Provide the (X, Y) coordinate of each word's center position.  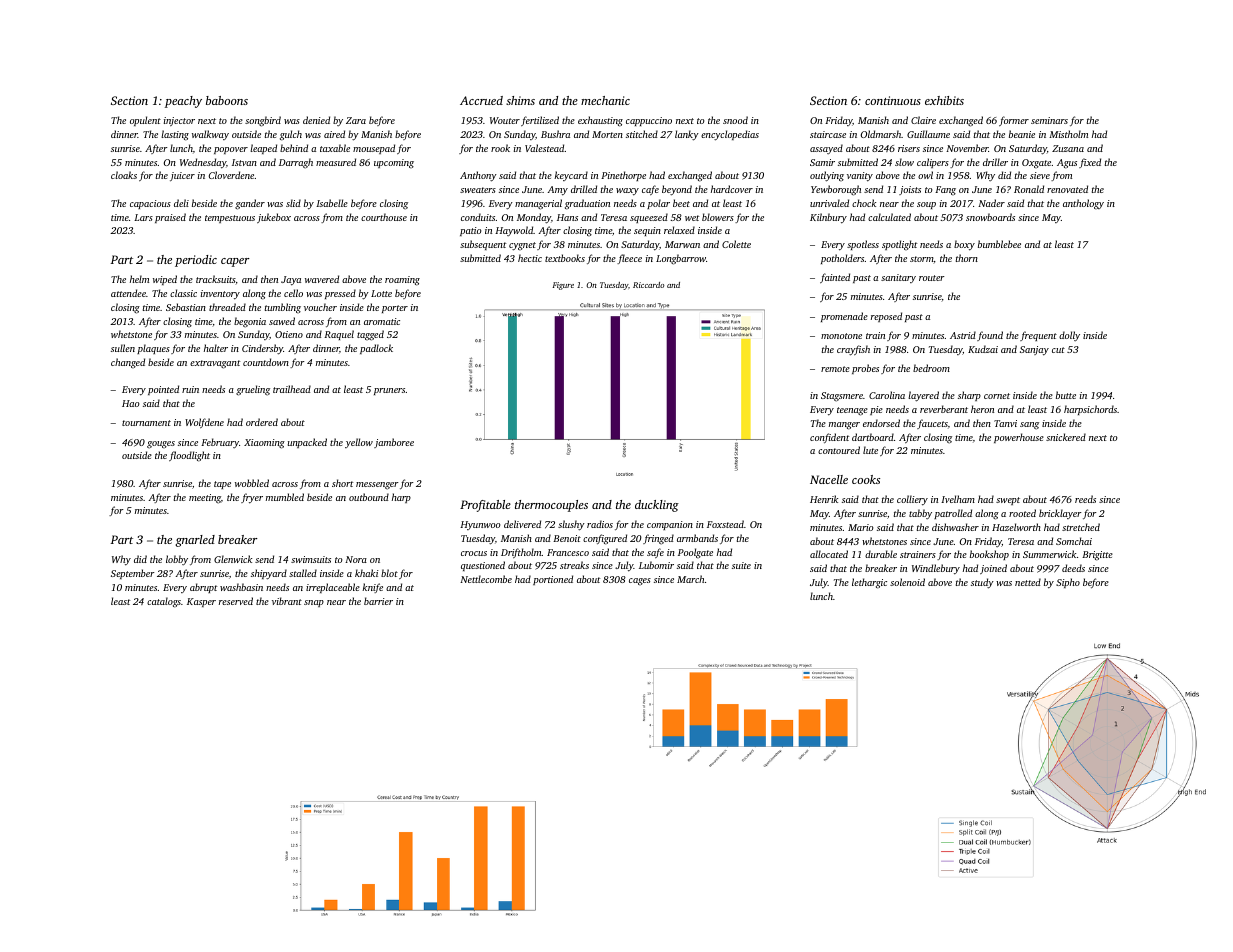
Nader (991, 203)
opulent (145, 121)
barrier (378, 601)
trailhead (292, 389)
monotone (841, 336)
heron (982, 409)
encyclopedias (730, 135)
